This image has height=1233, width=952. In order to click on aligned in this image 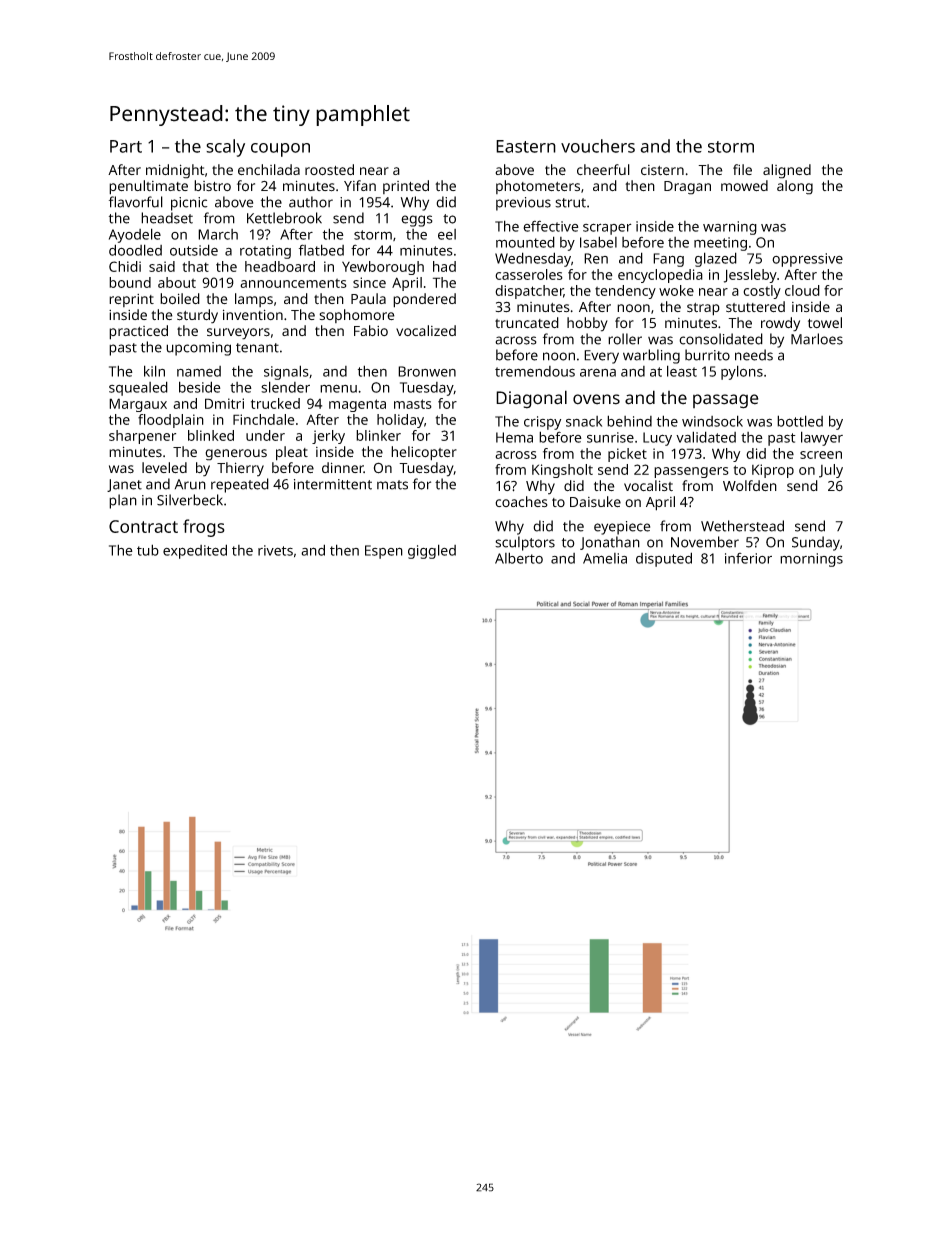, I will do `click(787, 171)`.
